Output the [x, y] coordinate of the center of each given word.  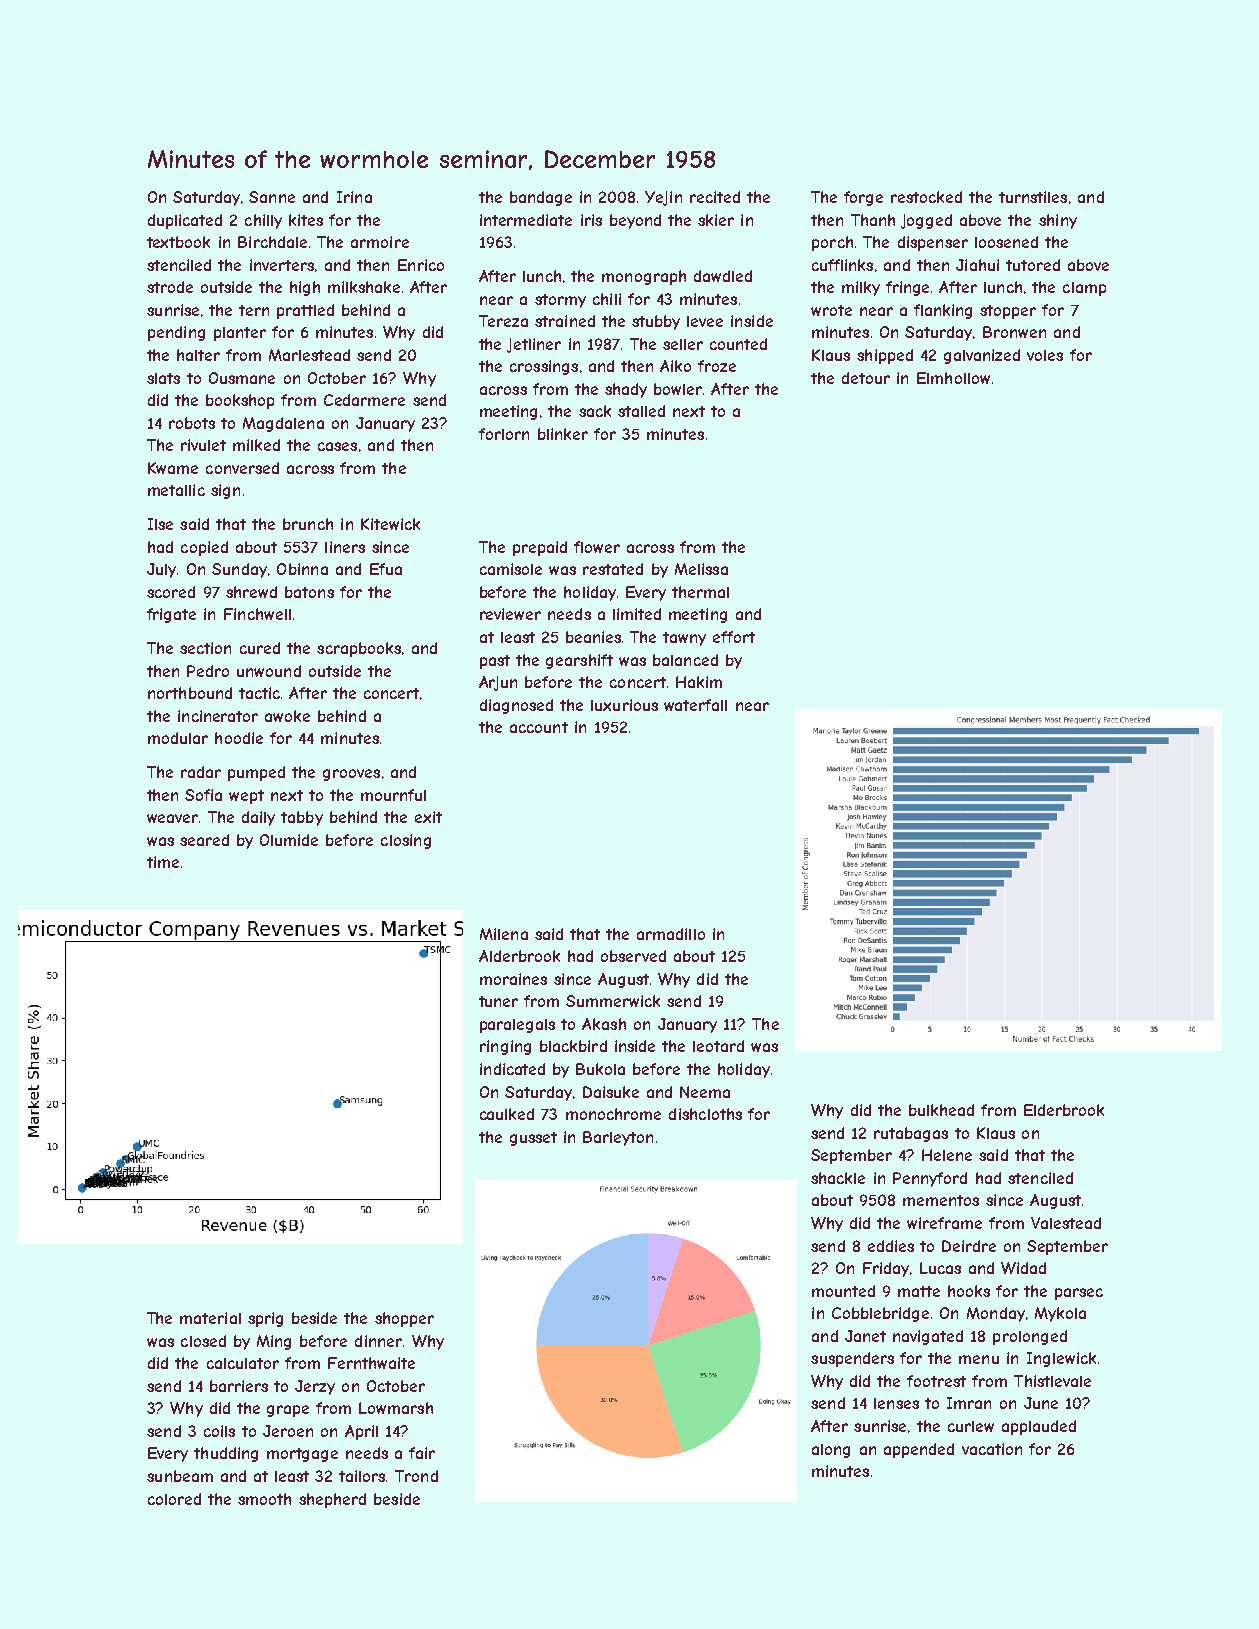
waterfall [695, 705]
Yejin [663, 198]
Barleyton [618, 1138]
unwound [269, 671]
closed [203, 1341]
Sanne [272, 197]
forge [863, 198]
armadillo [671, 934]
